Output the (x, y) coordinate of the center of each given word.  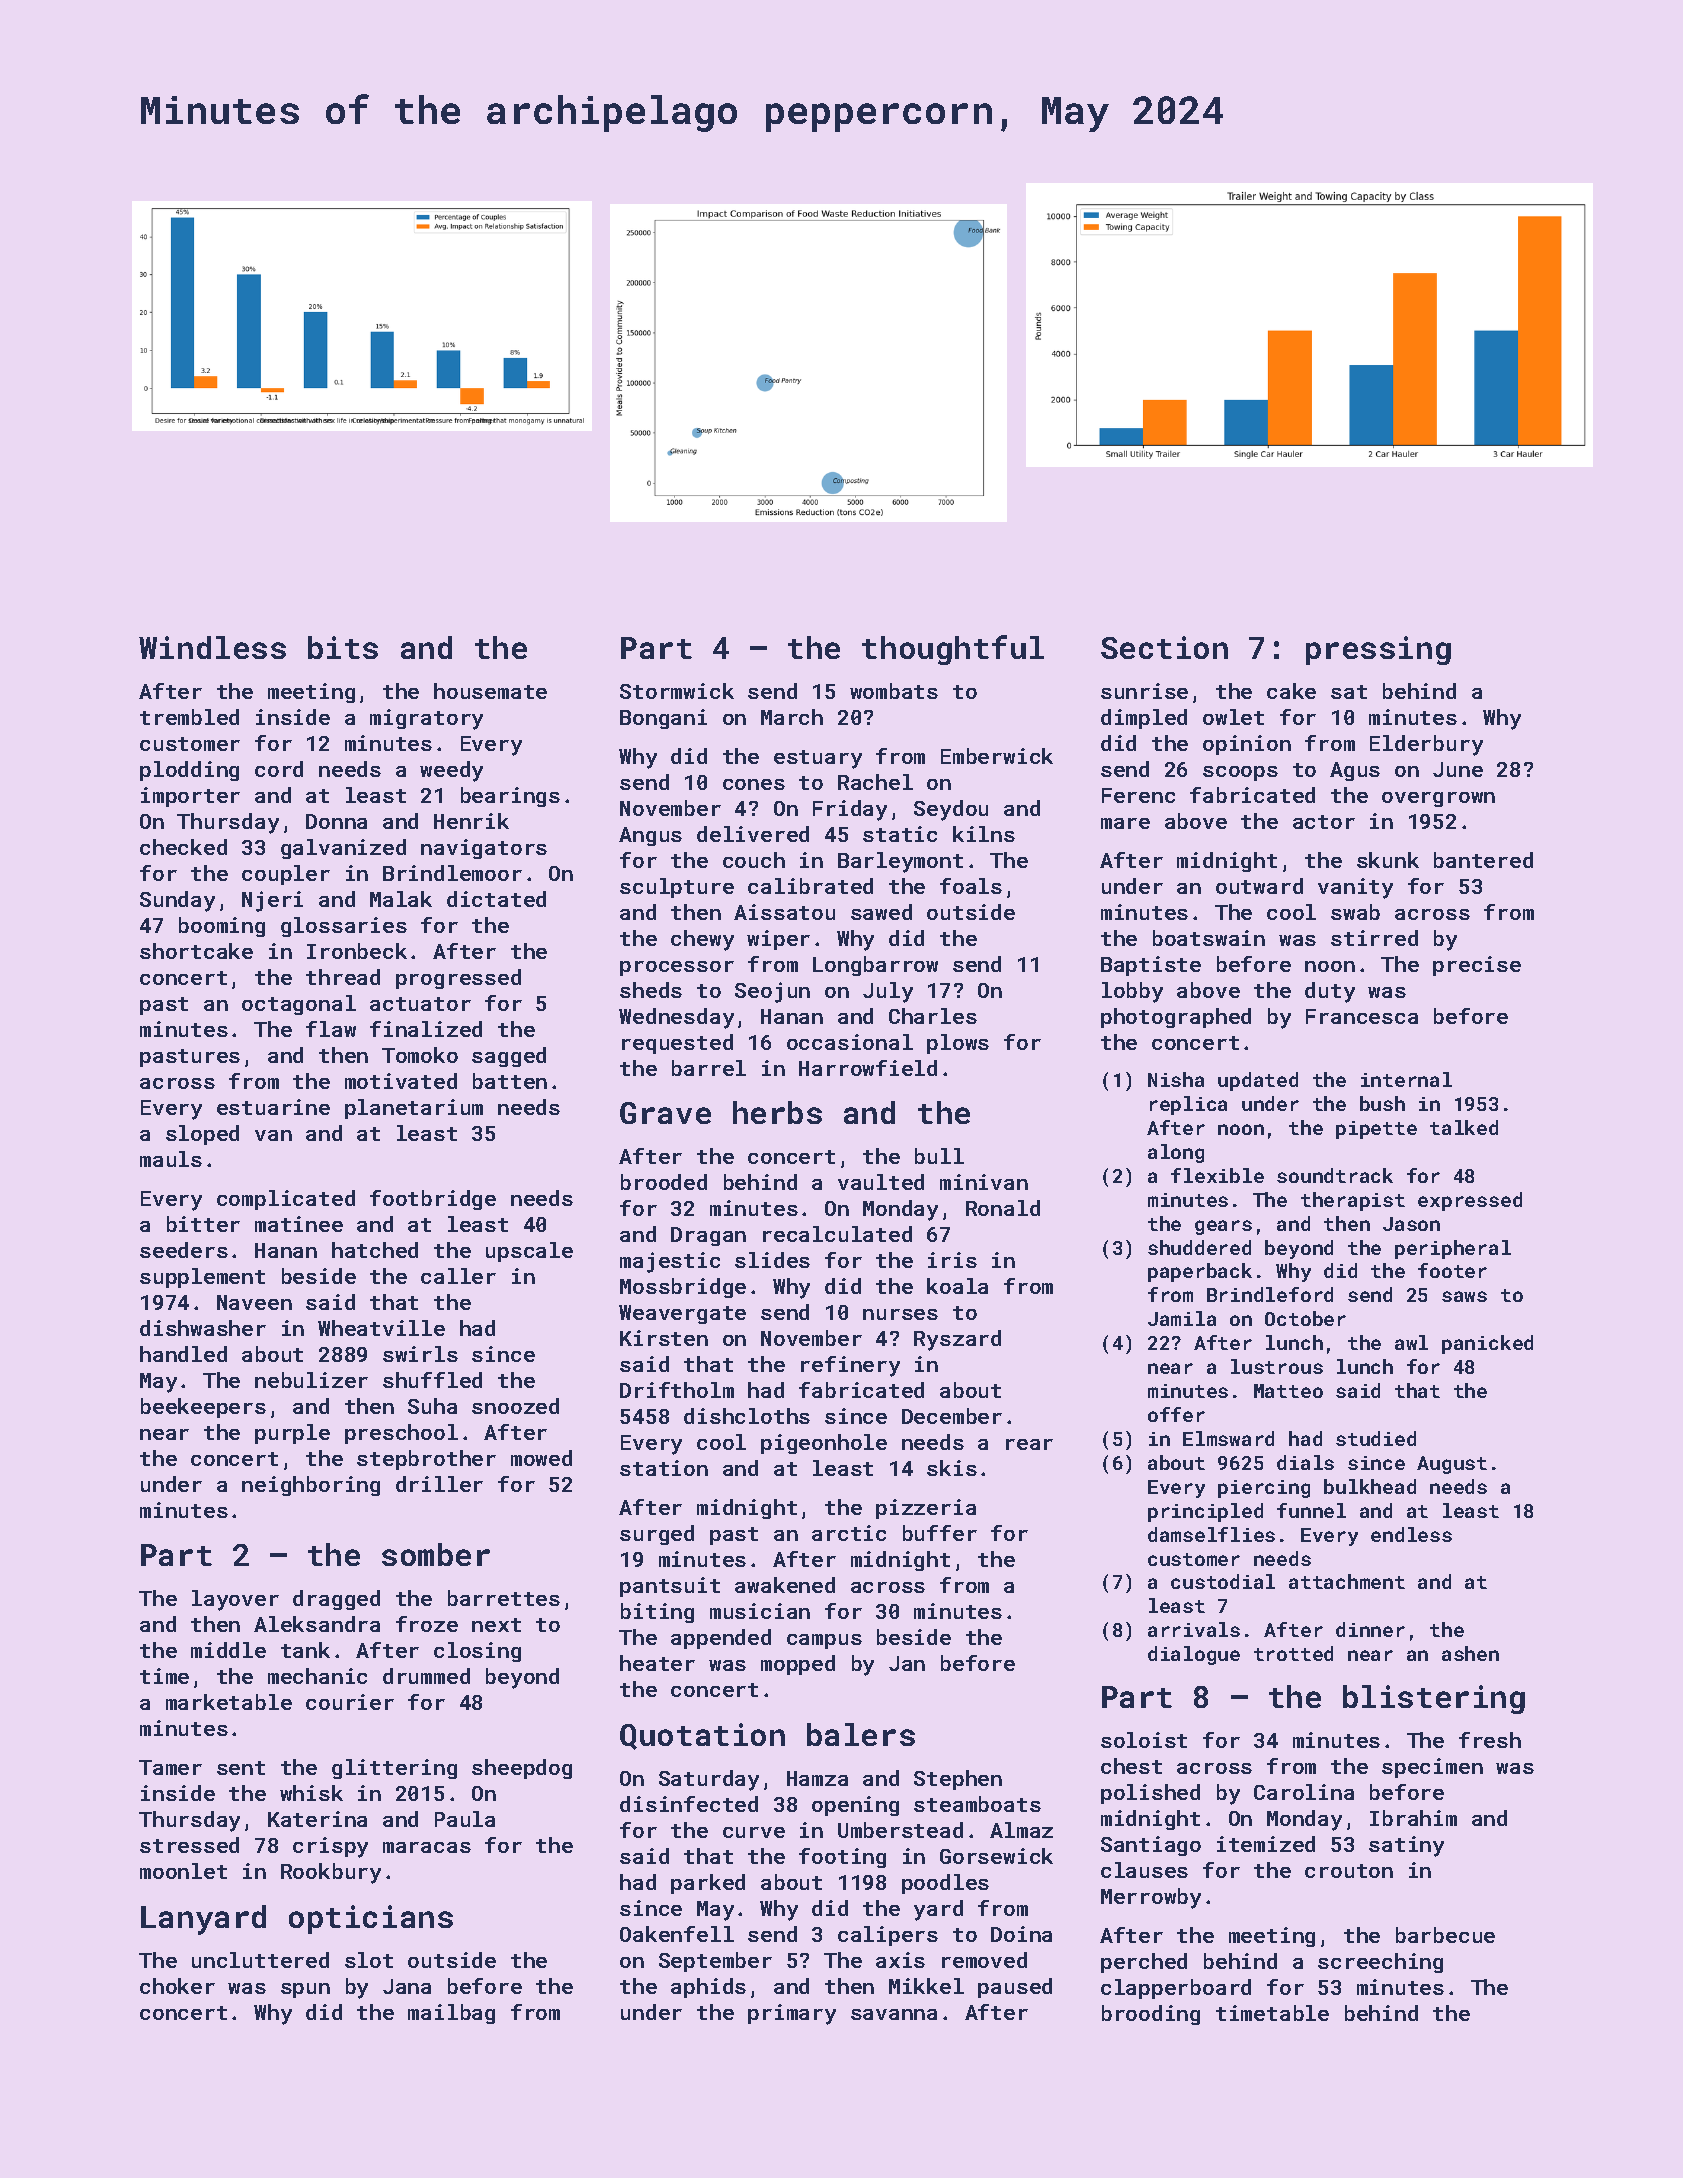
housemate (490, 691)
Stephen (958, 1780)
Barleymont (900, 862)
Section (1164, 647)
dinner (1370, 1629)
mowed (541, 1458)
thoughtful (953, 650)
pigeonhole (824, 1444)
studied (1376, 1438)
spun (305, 1990)
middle (228, 1650)
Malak (401, 899)
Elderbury (1426, 745)
